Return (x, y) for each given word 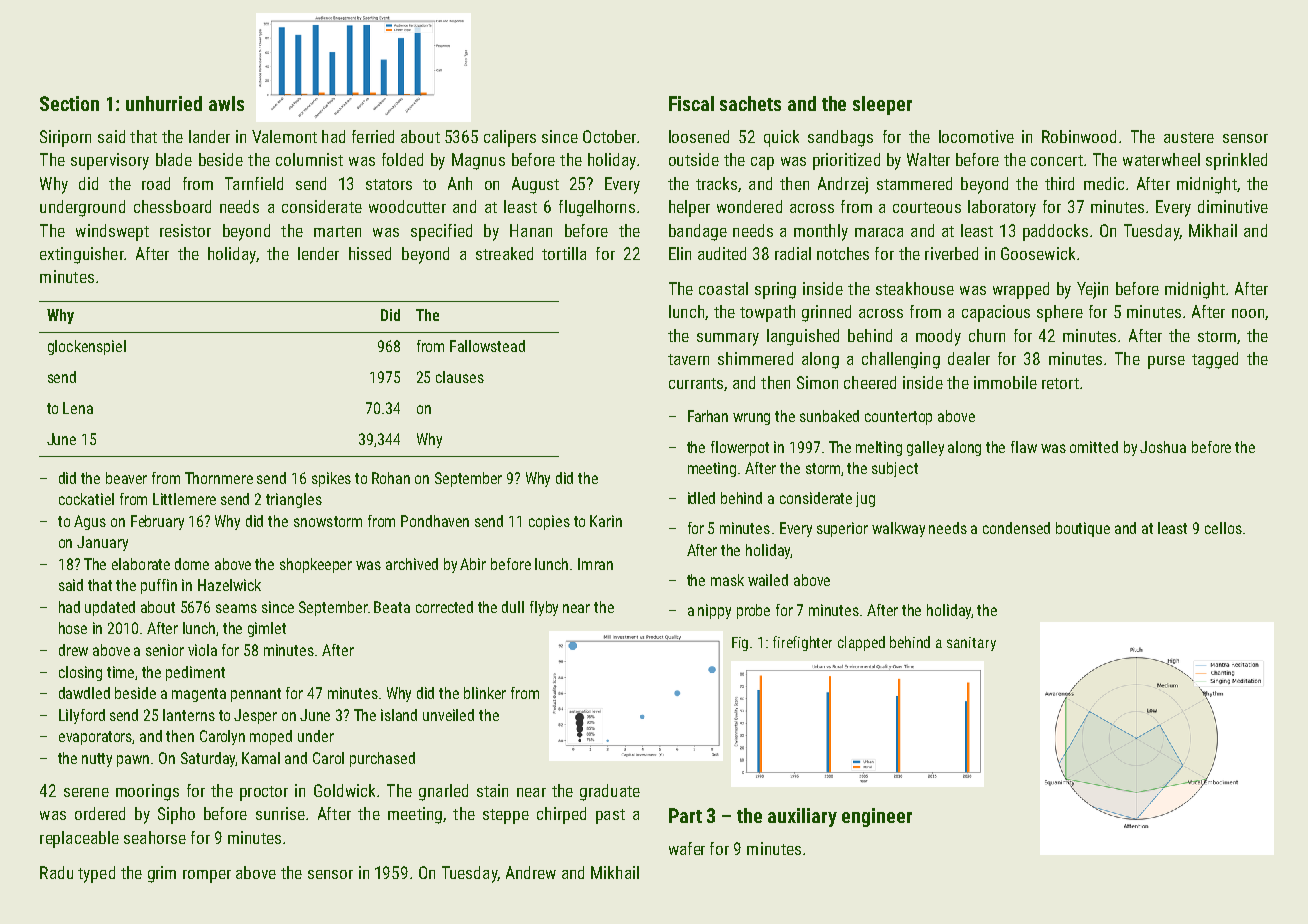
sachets (750, 103)
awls (226, 103)
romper (207, 876)
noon (1248, 313)
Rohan (391, 478)
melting (879, 448)
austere (1189, 137)
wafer (687, 848)
